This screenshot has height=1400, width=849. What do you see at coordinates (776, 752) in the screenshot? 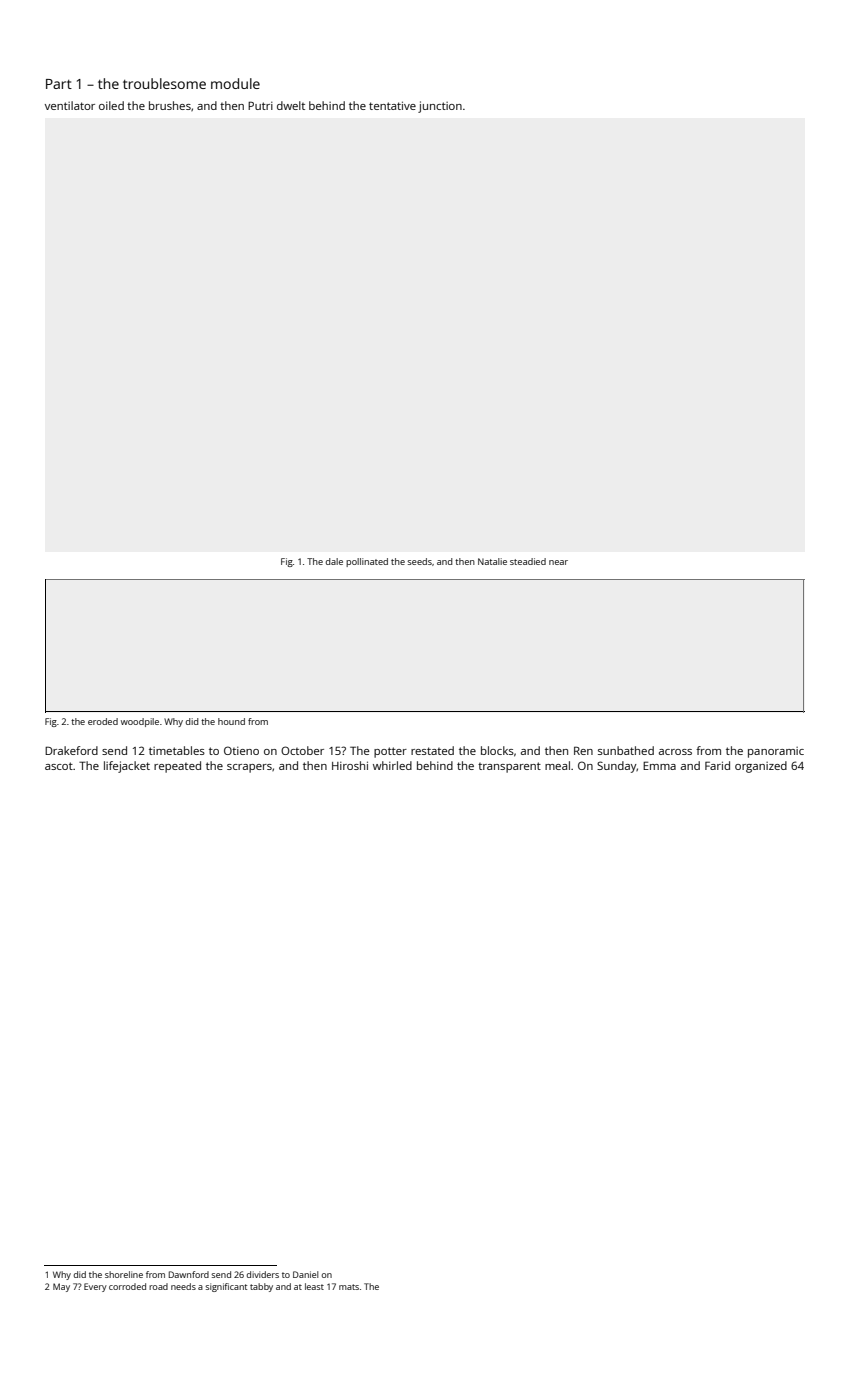
I see `panoramic` at bounding box center [776, 752].
